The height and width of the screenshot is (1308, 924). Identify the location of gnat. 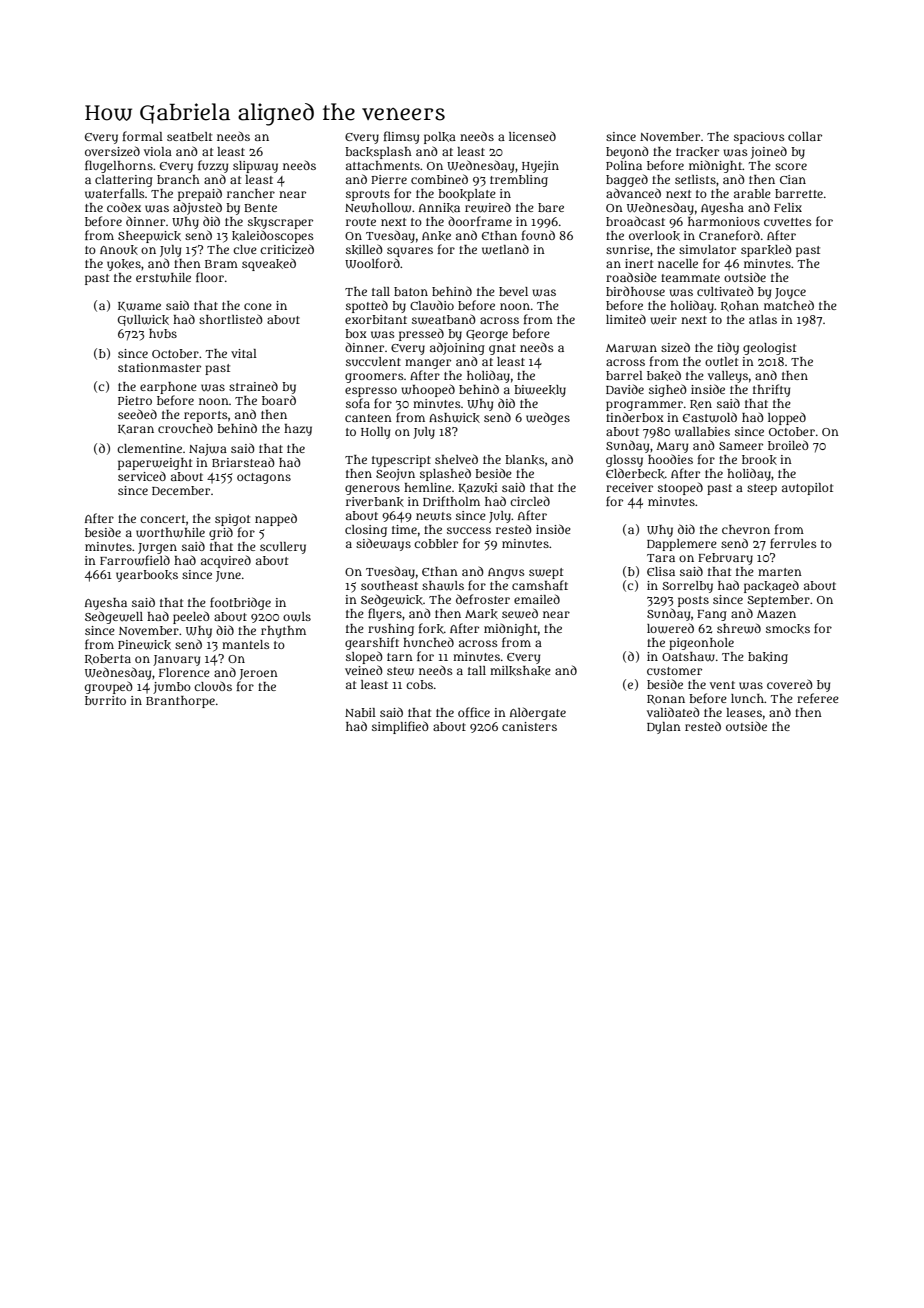
(502, 349).
